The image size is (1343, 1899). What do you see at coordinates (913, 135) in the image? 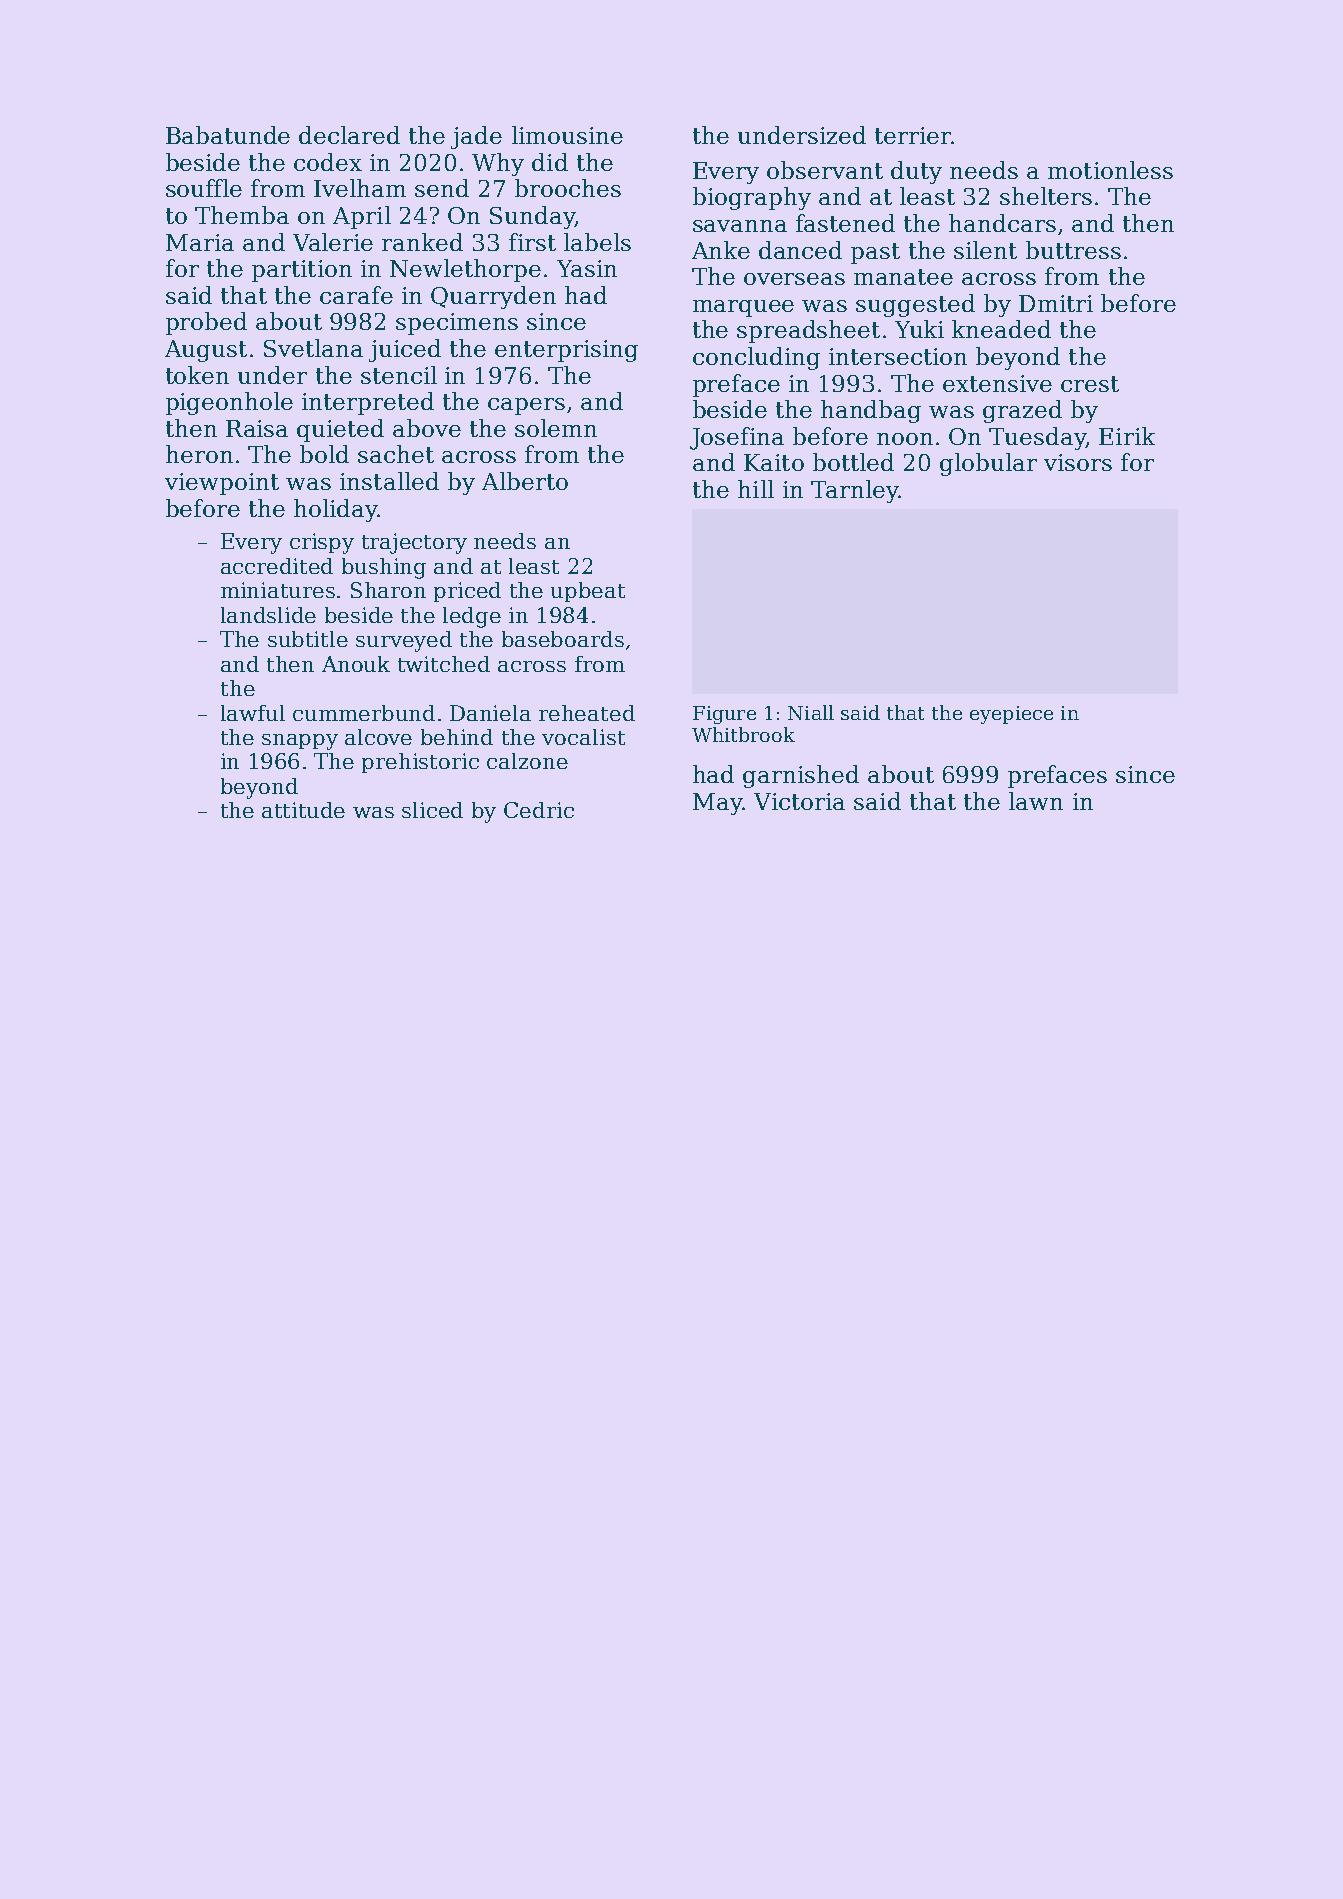
I see `terrier` at bounding box center [913, 135].
